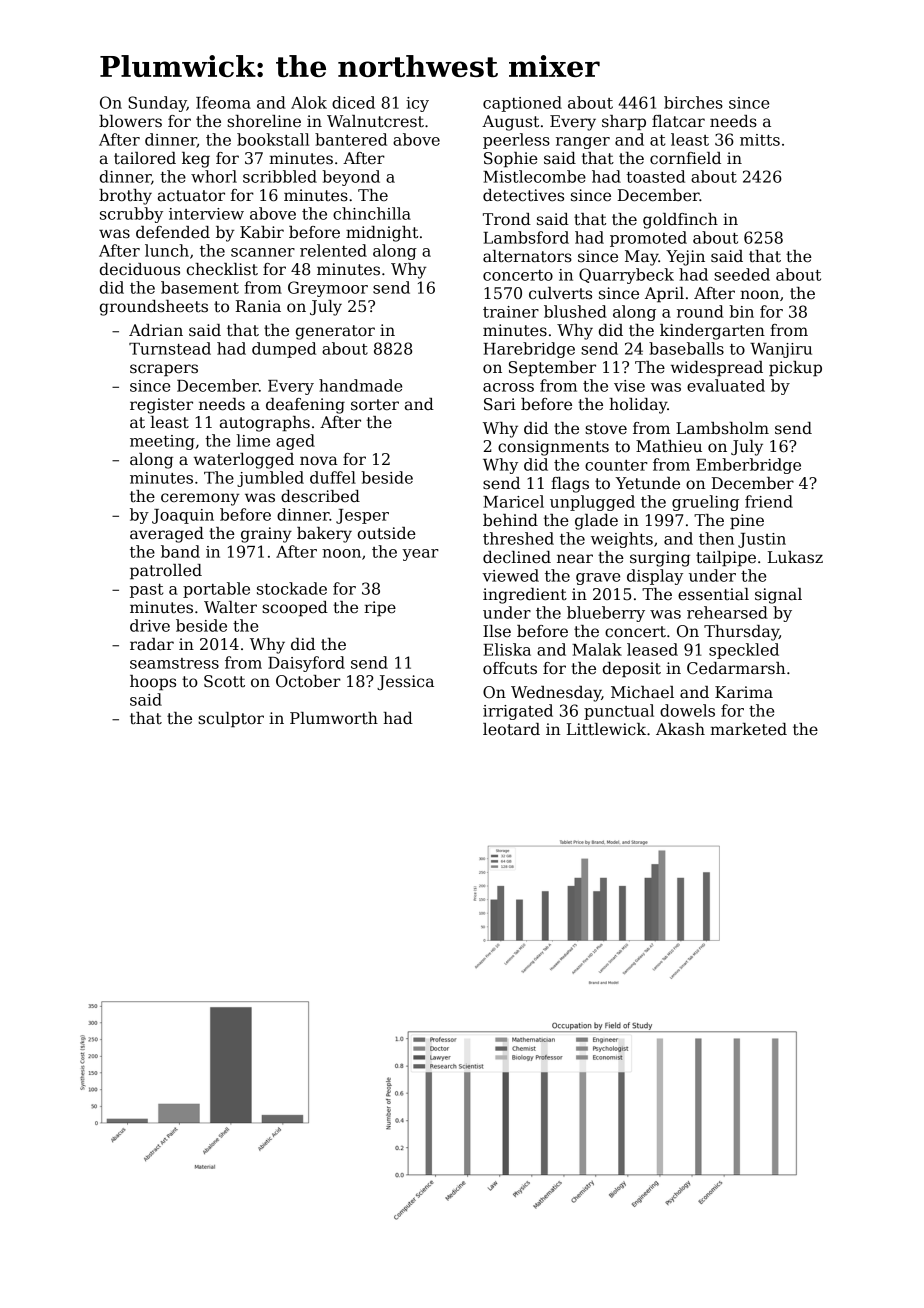 The image size is (924, 1308). I want to click on Walnutcrest, so click(375, 121).
